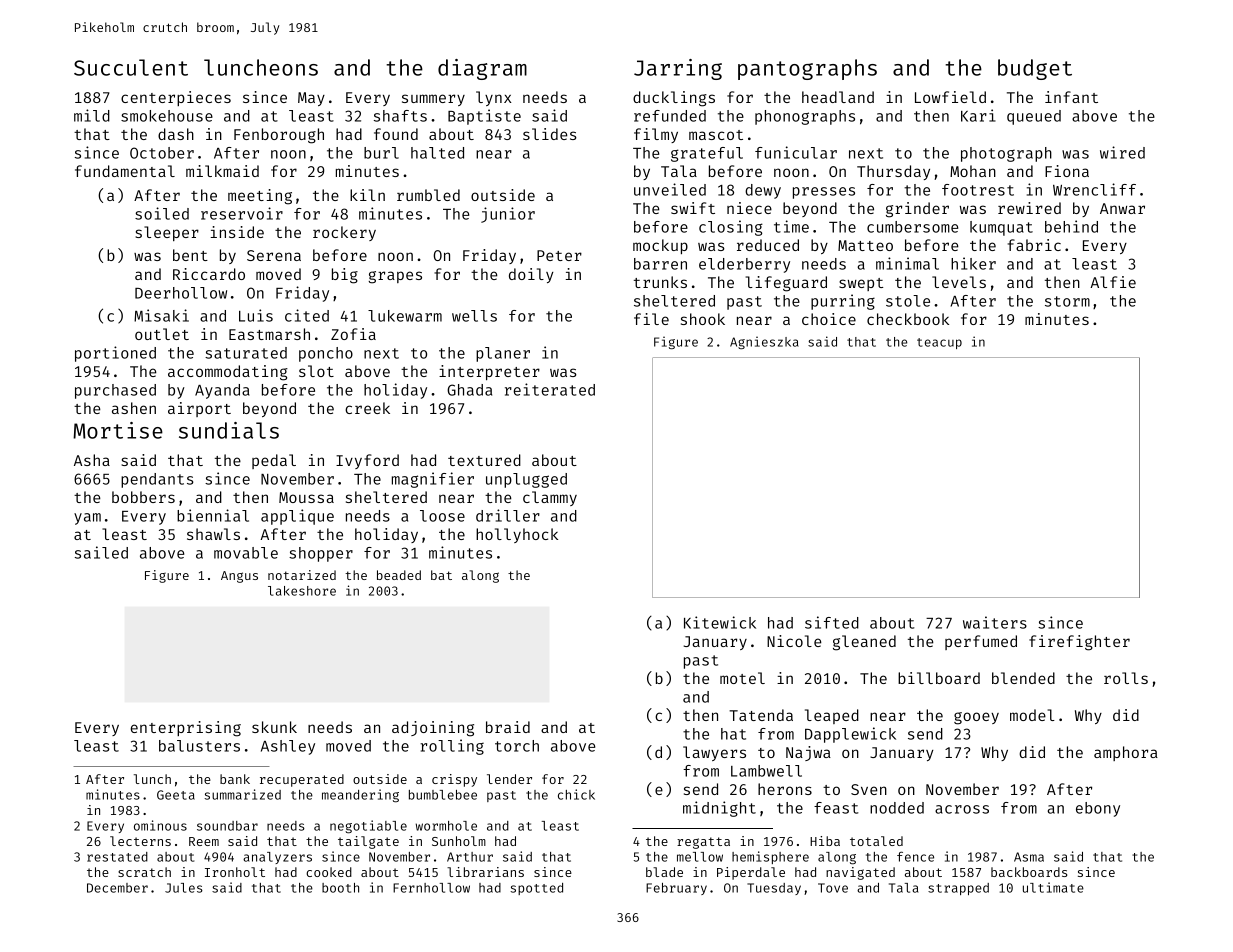 Image resolution: width=1233 pixels, height=952 pixels. I want to click on Jarring, so click(678, 69).
